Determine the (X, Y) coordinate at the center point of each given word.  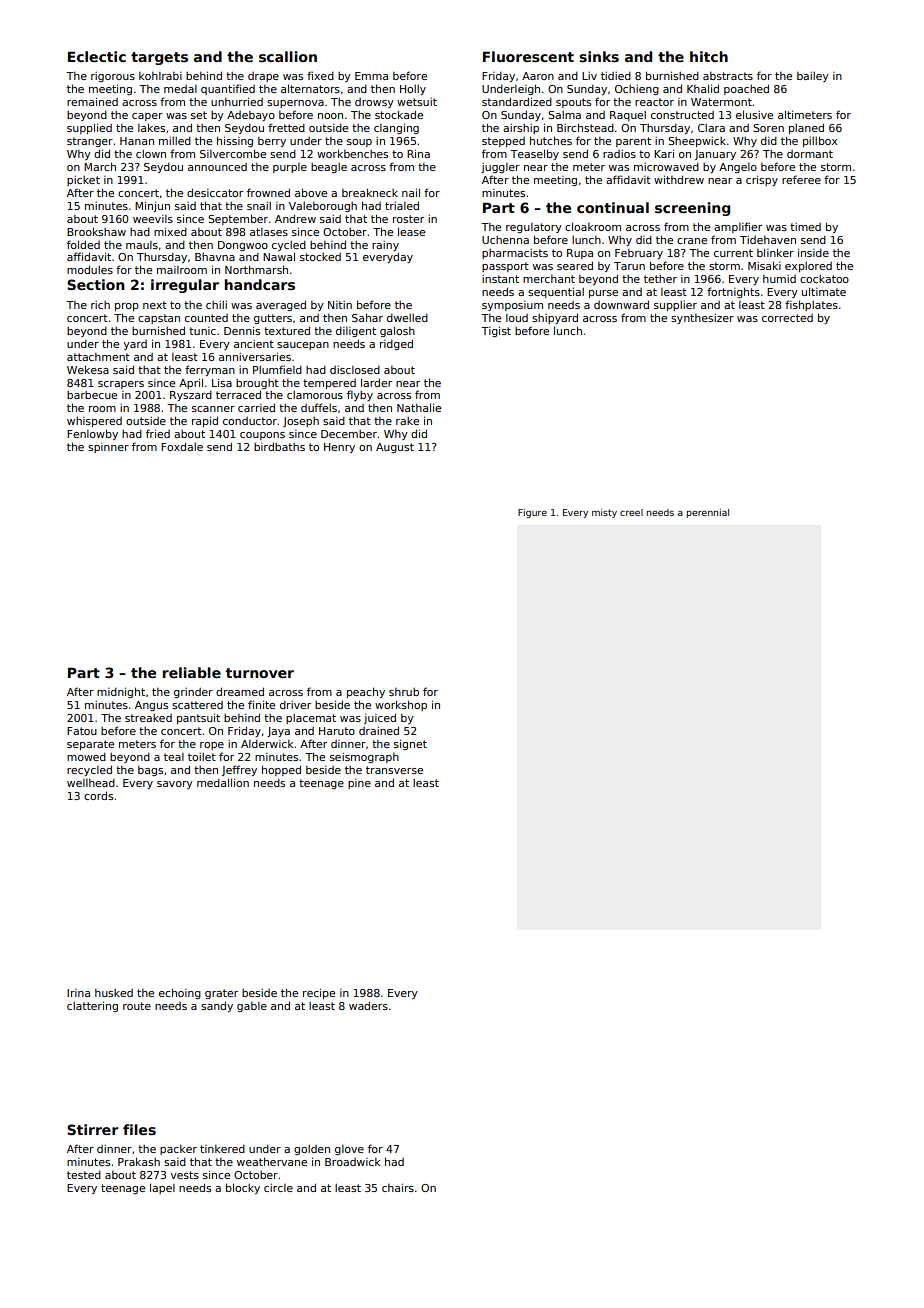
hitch (709, 56)
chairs (398, 1187)
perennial (708, 513)
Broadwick (352, 1162)
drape (263, 77)
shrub (404, 692)
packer (178, 1150)
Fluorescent (528, 56)
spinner (108, 448)
